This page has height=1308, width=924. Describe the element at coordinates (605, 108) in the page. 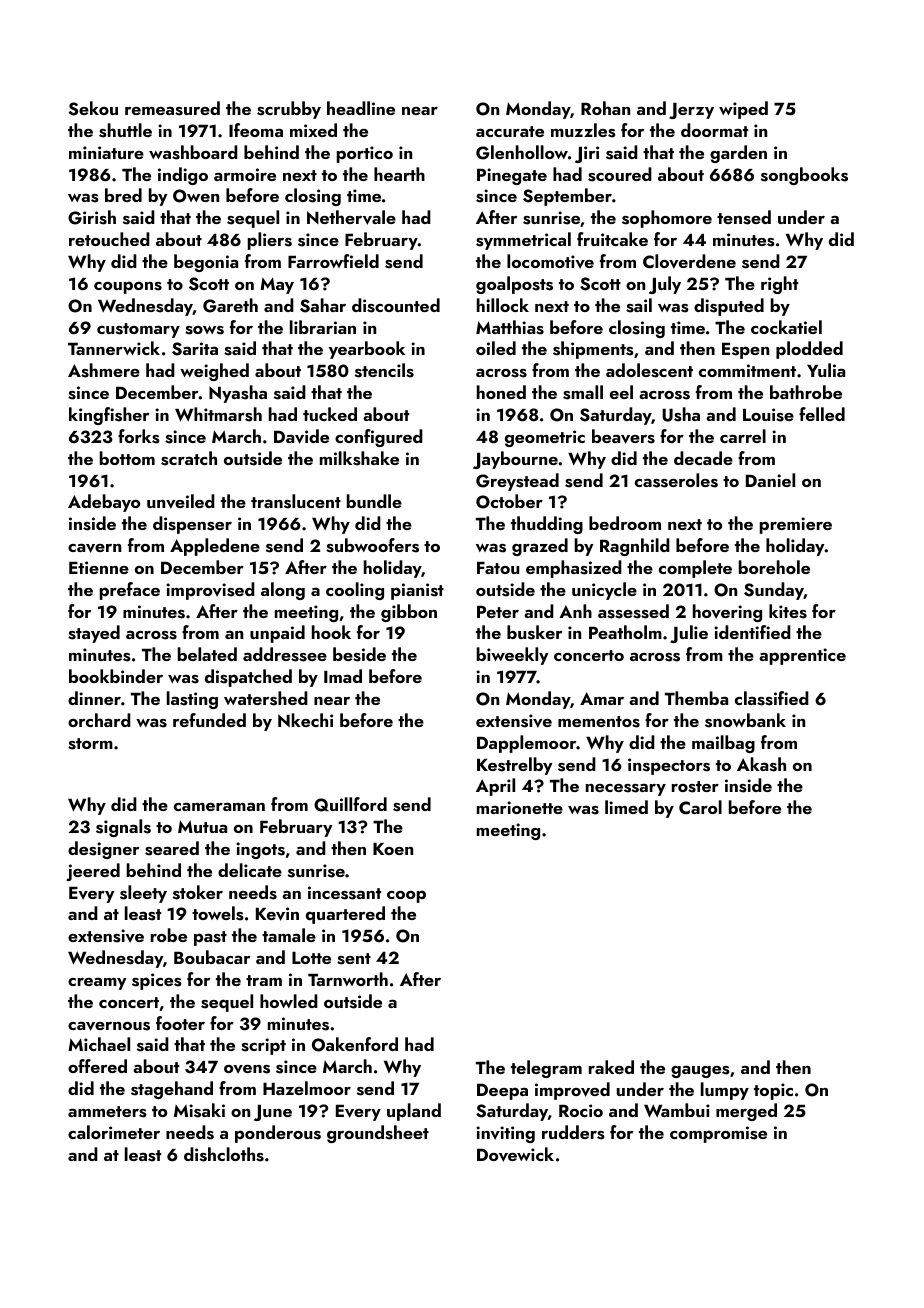

I see `Rohan` at that location.
